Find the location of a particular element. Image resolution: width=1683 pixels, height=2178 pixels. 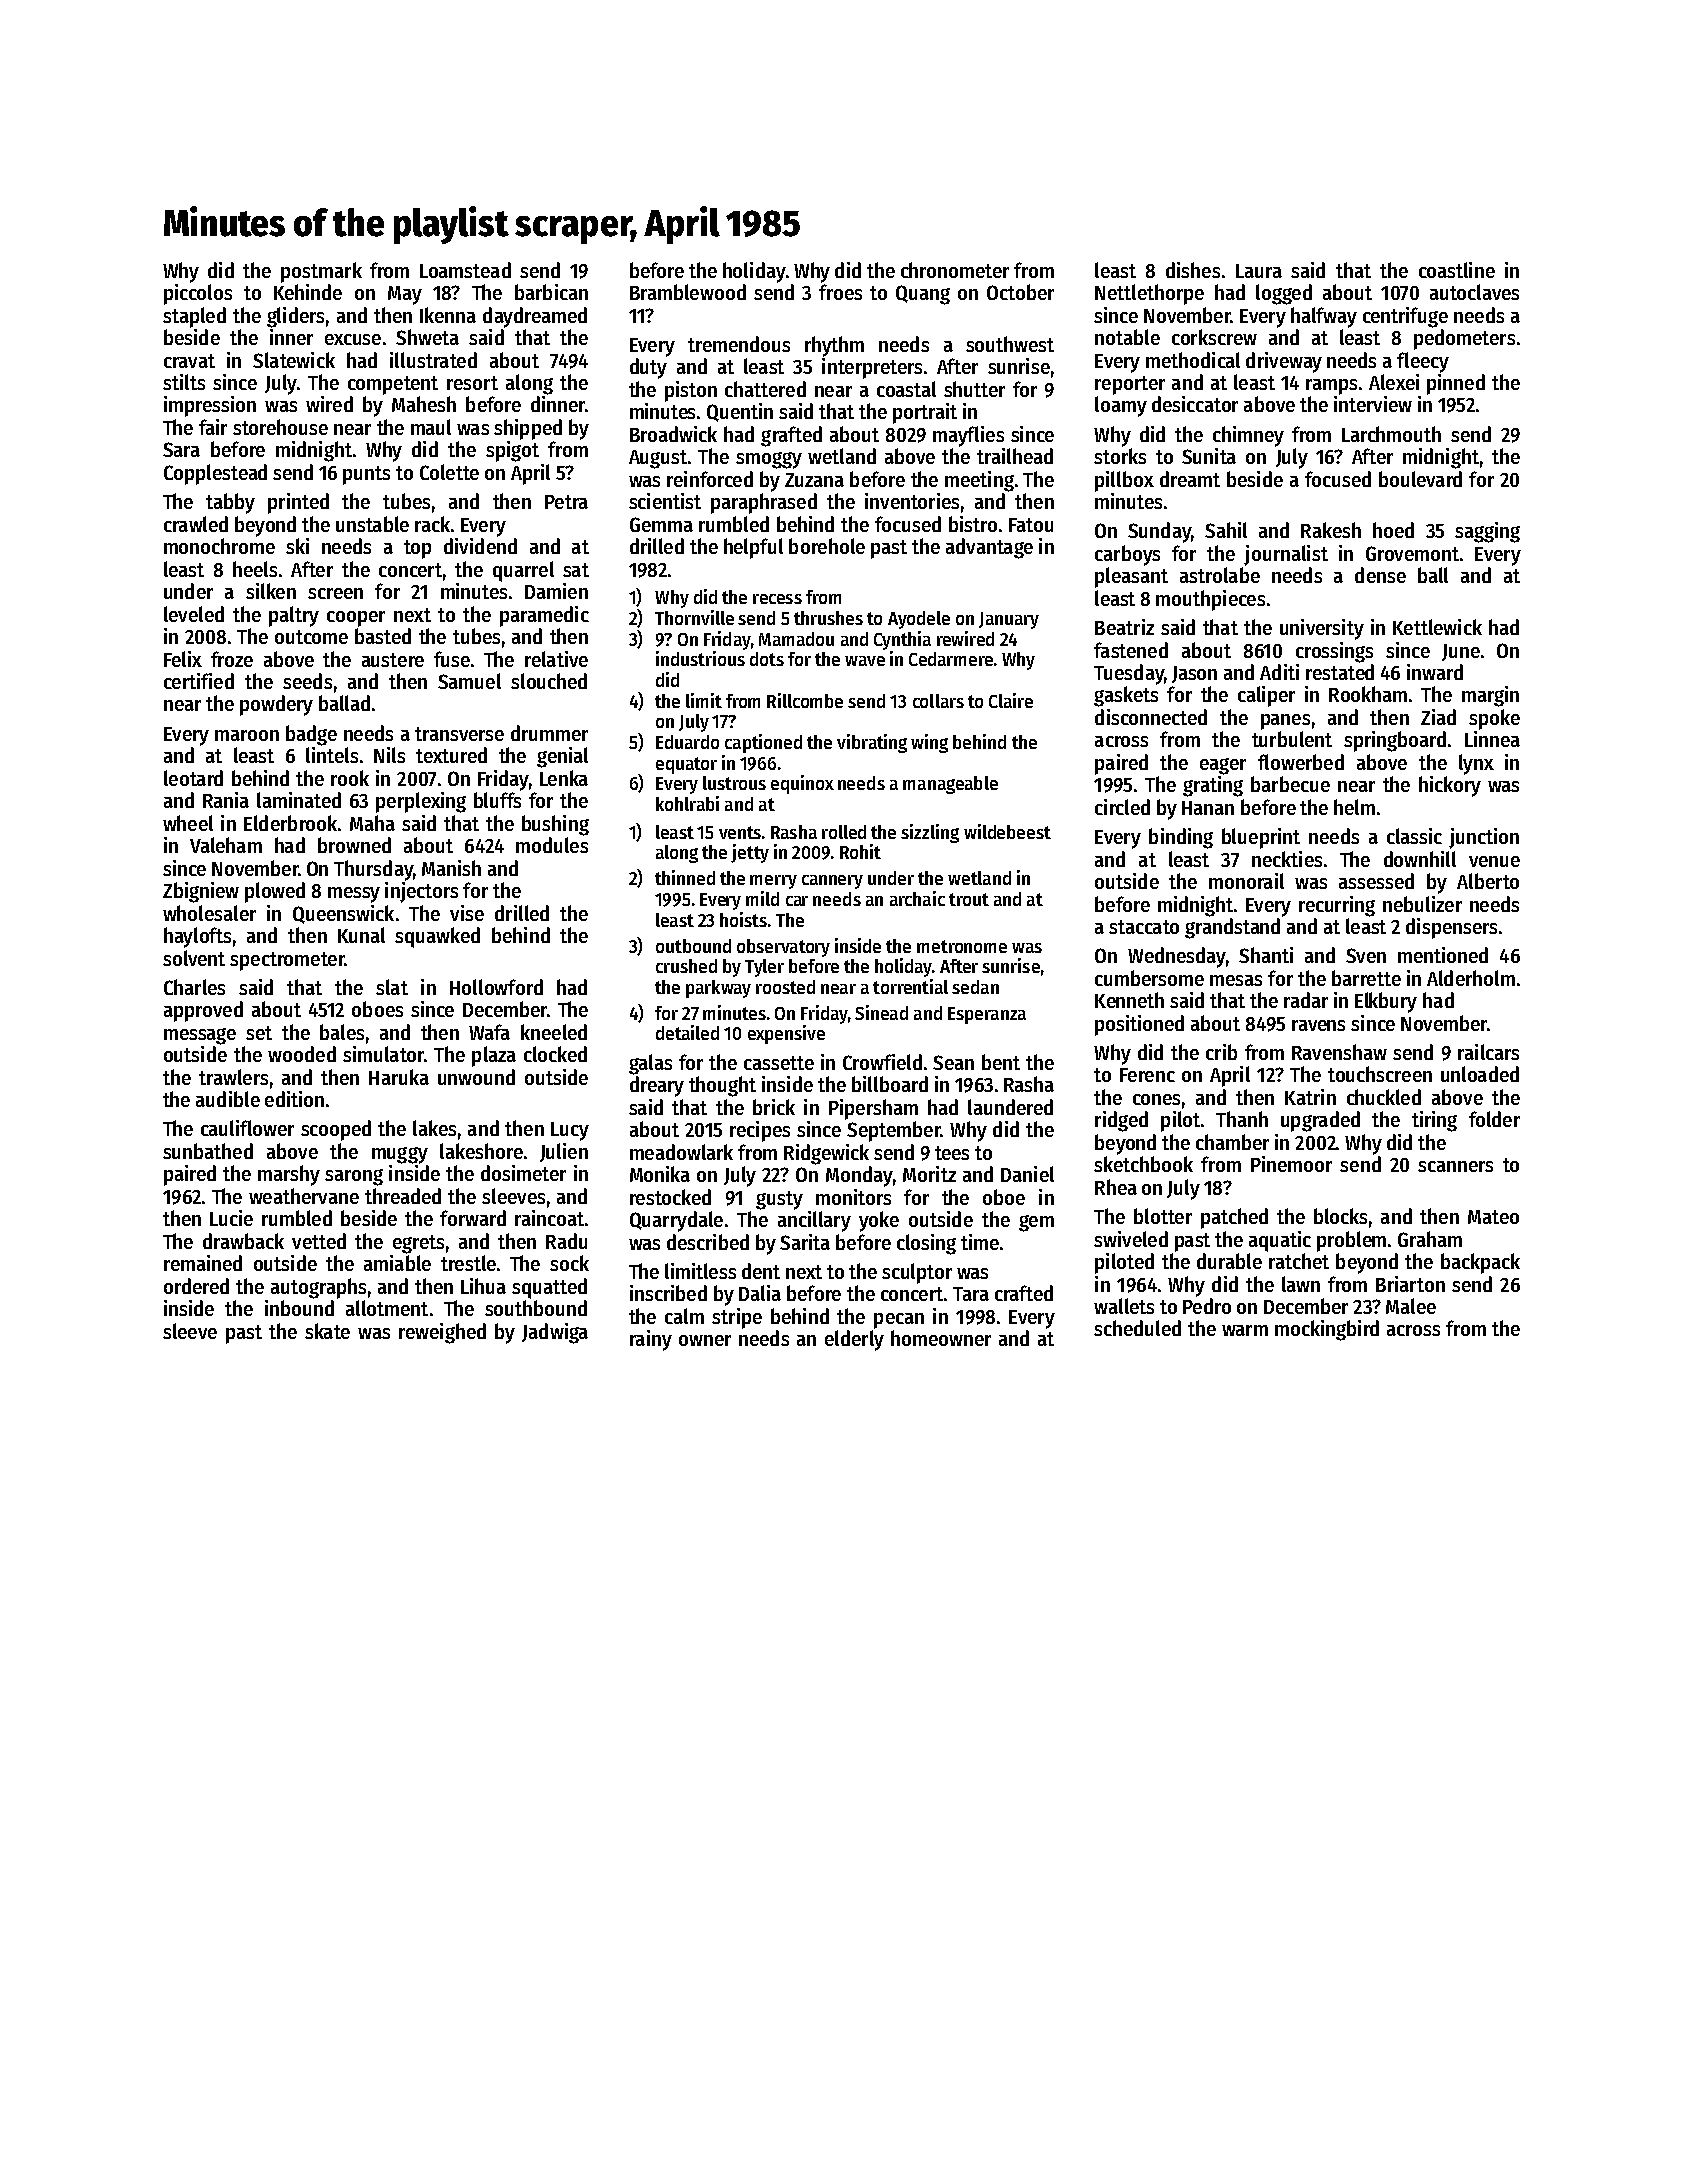

pinned is located at coordinates (1456, 384).
